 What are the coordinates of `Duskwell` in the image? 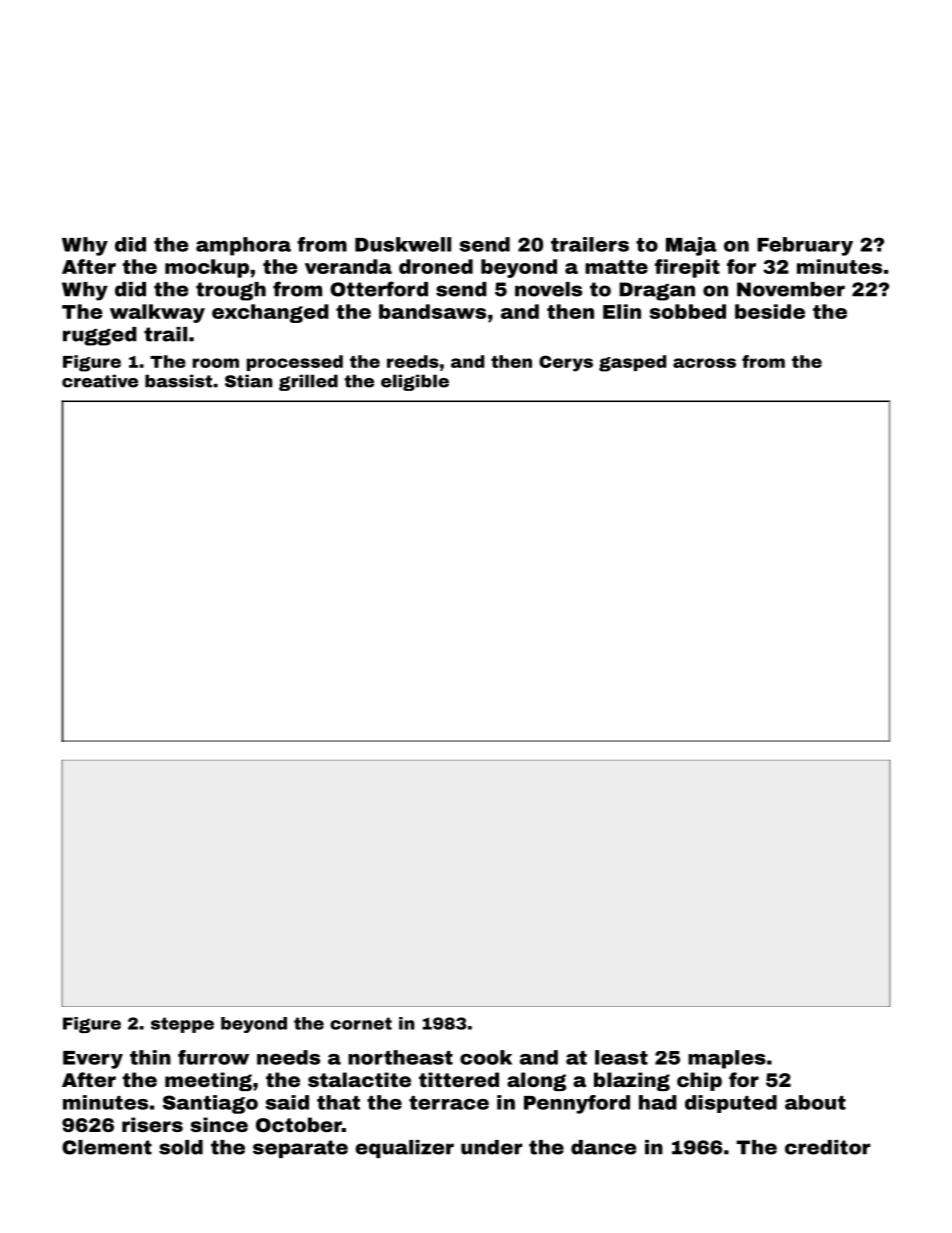 It's located at (403, 244).
